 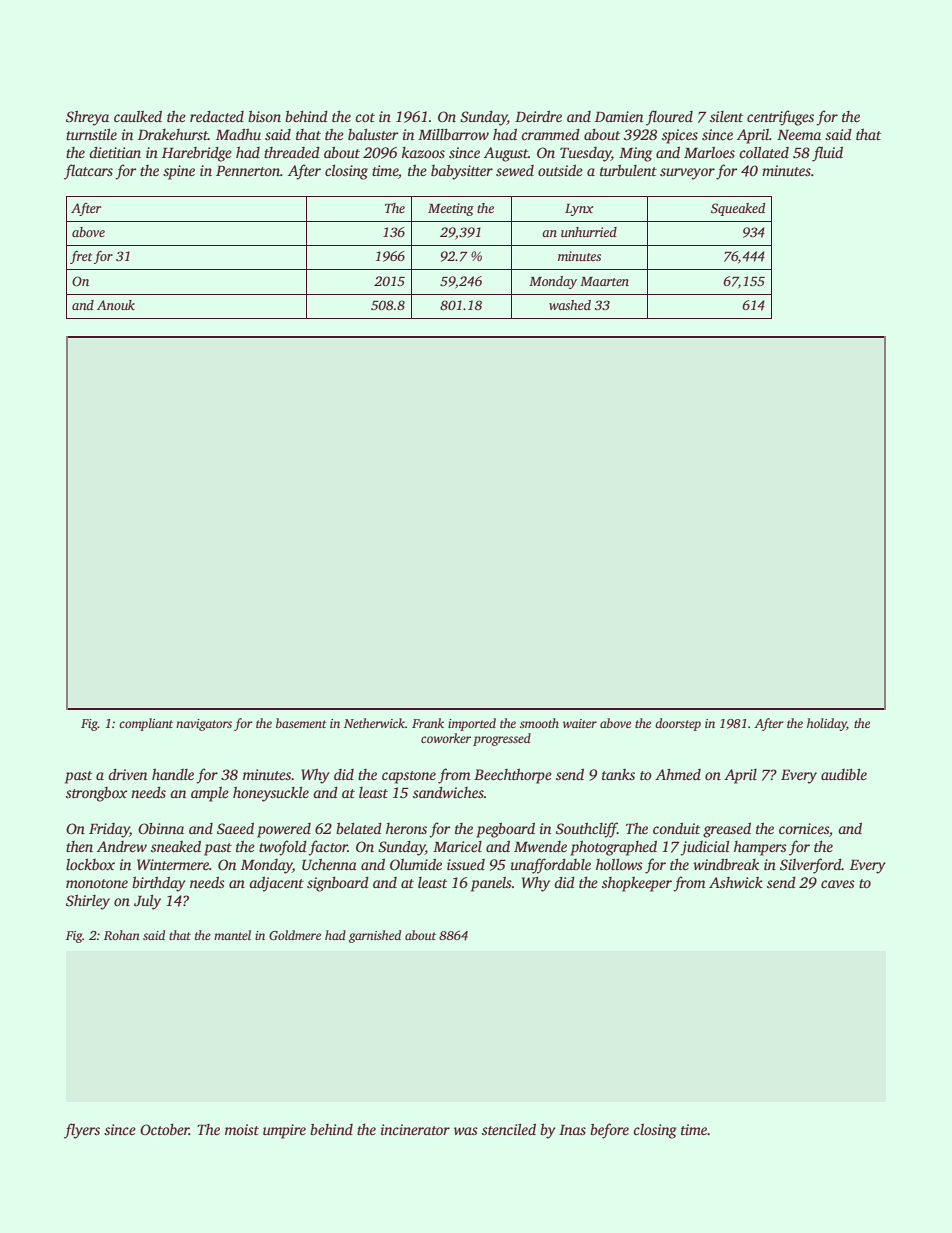 I want to click on pegboard, so click(x=505, y=830).
